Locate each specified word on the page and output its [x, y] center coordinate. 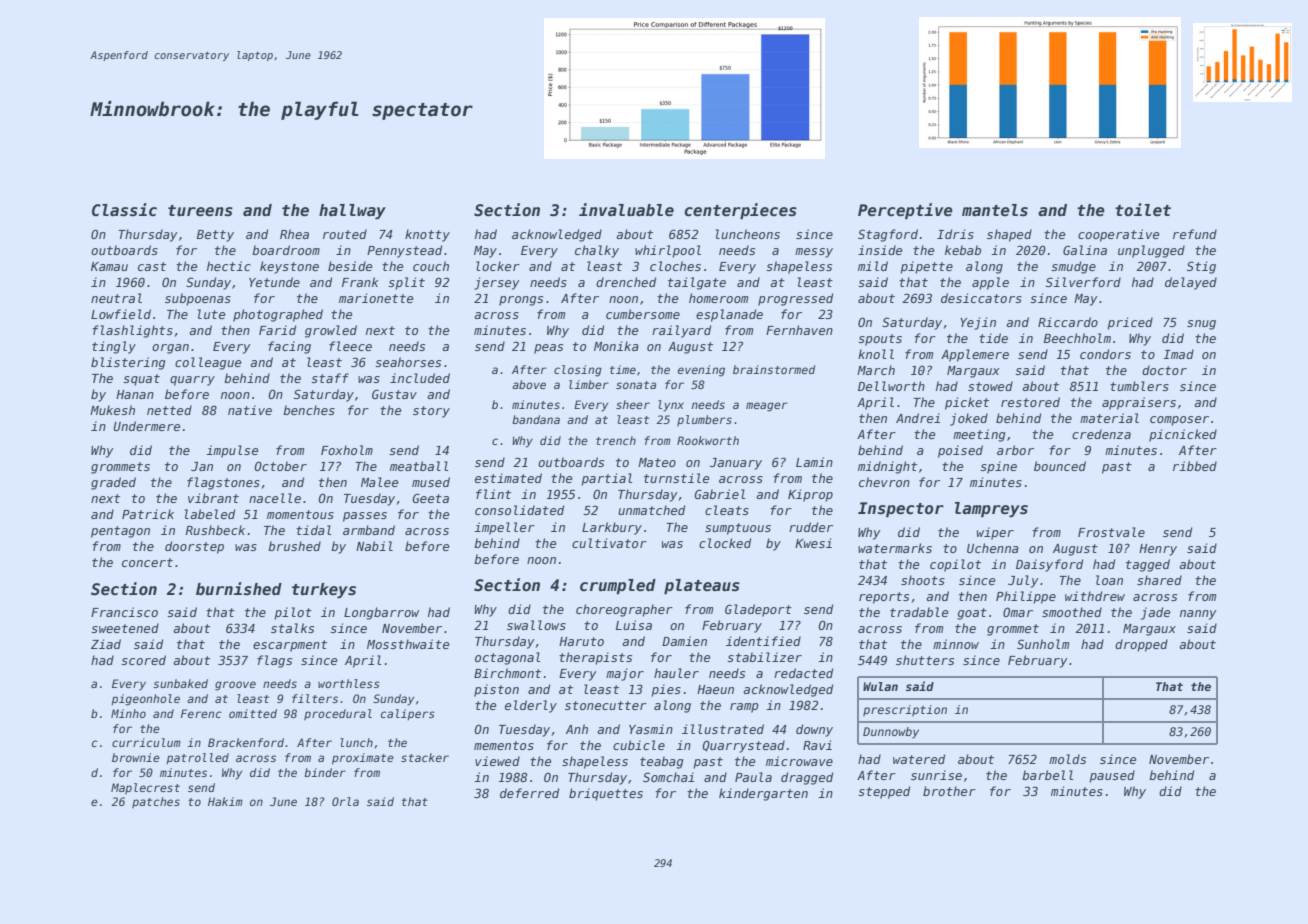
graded [113, 483]
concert [147, 562]
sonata [636, 385]
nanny [1198, 615]
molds [1067, 759]
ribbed [1195, 466]
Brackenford [246, 742]
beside [350, 266]
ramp [744, 708]
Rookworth [708, 440]
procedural [338, 714]
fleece [350, 346]
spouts [880, 340]
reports [884, 598]
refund [1195, 234]
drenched [626, 282]
